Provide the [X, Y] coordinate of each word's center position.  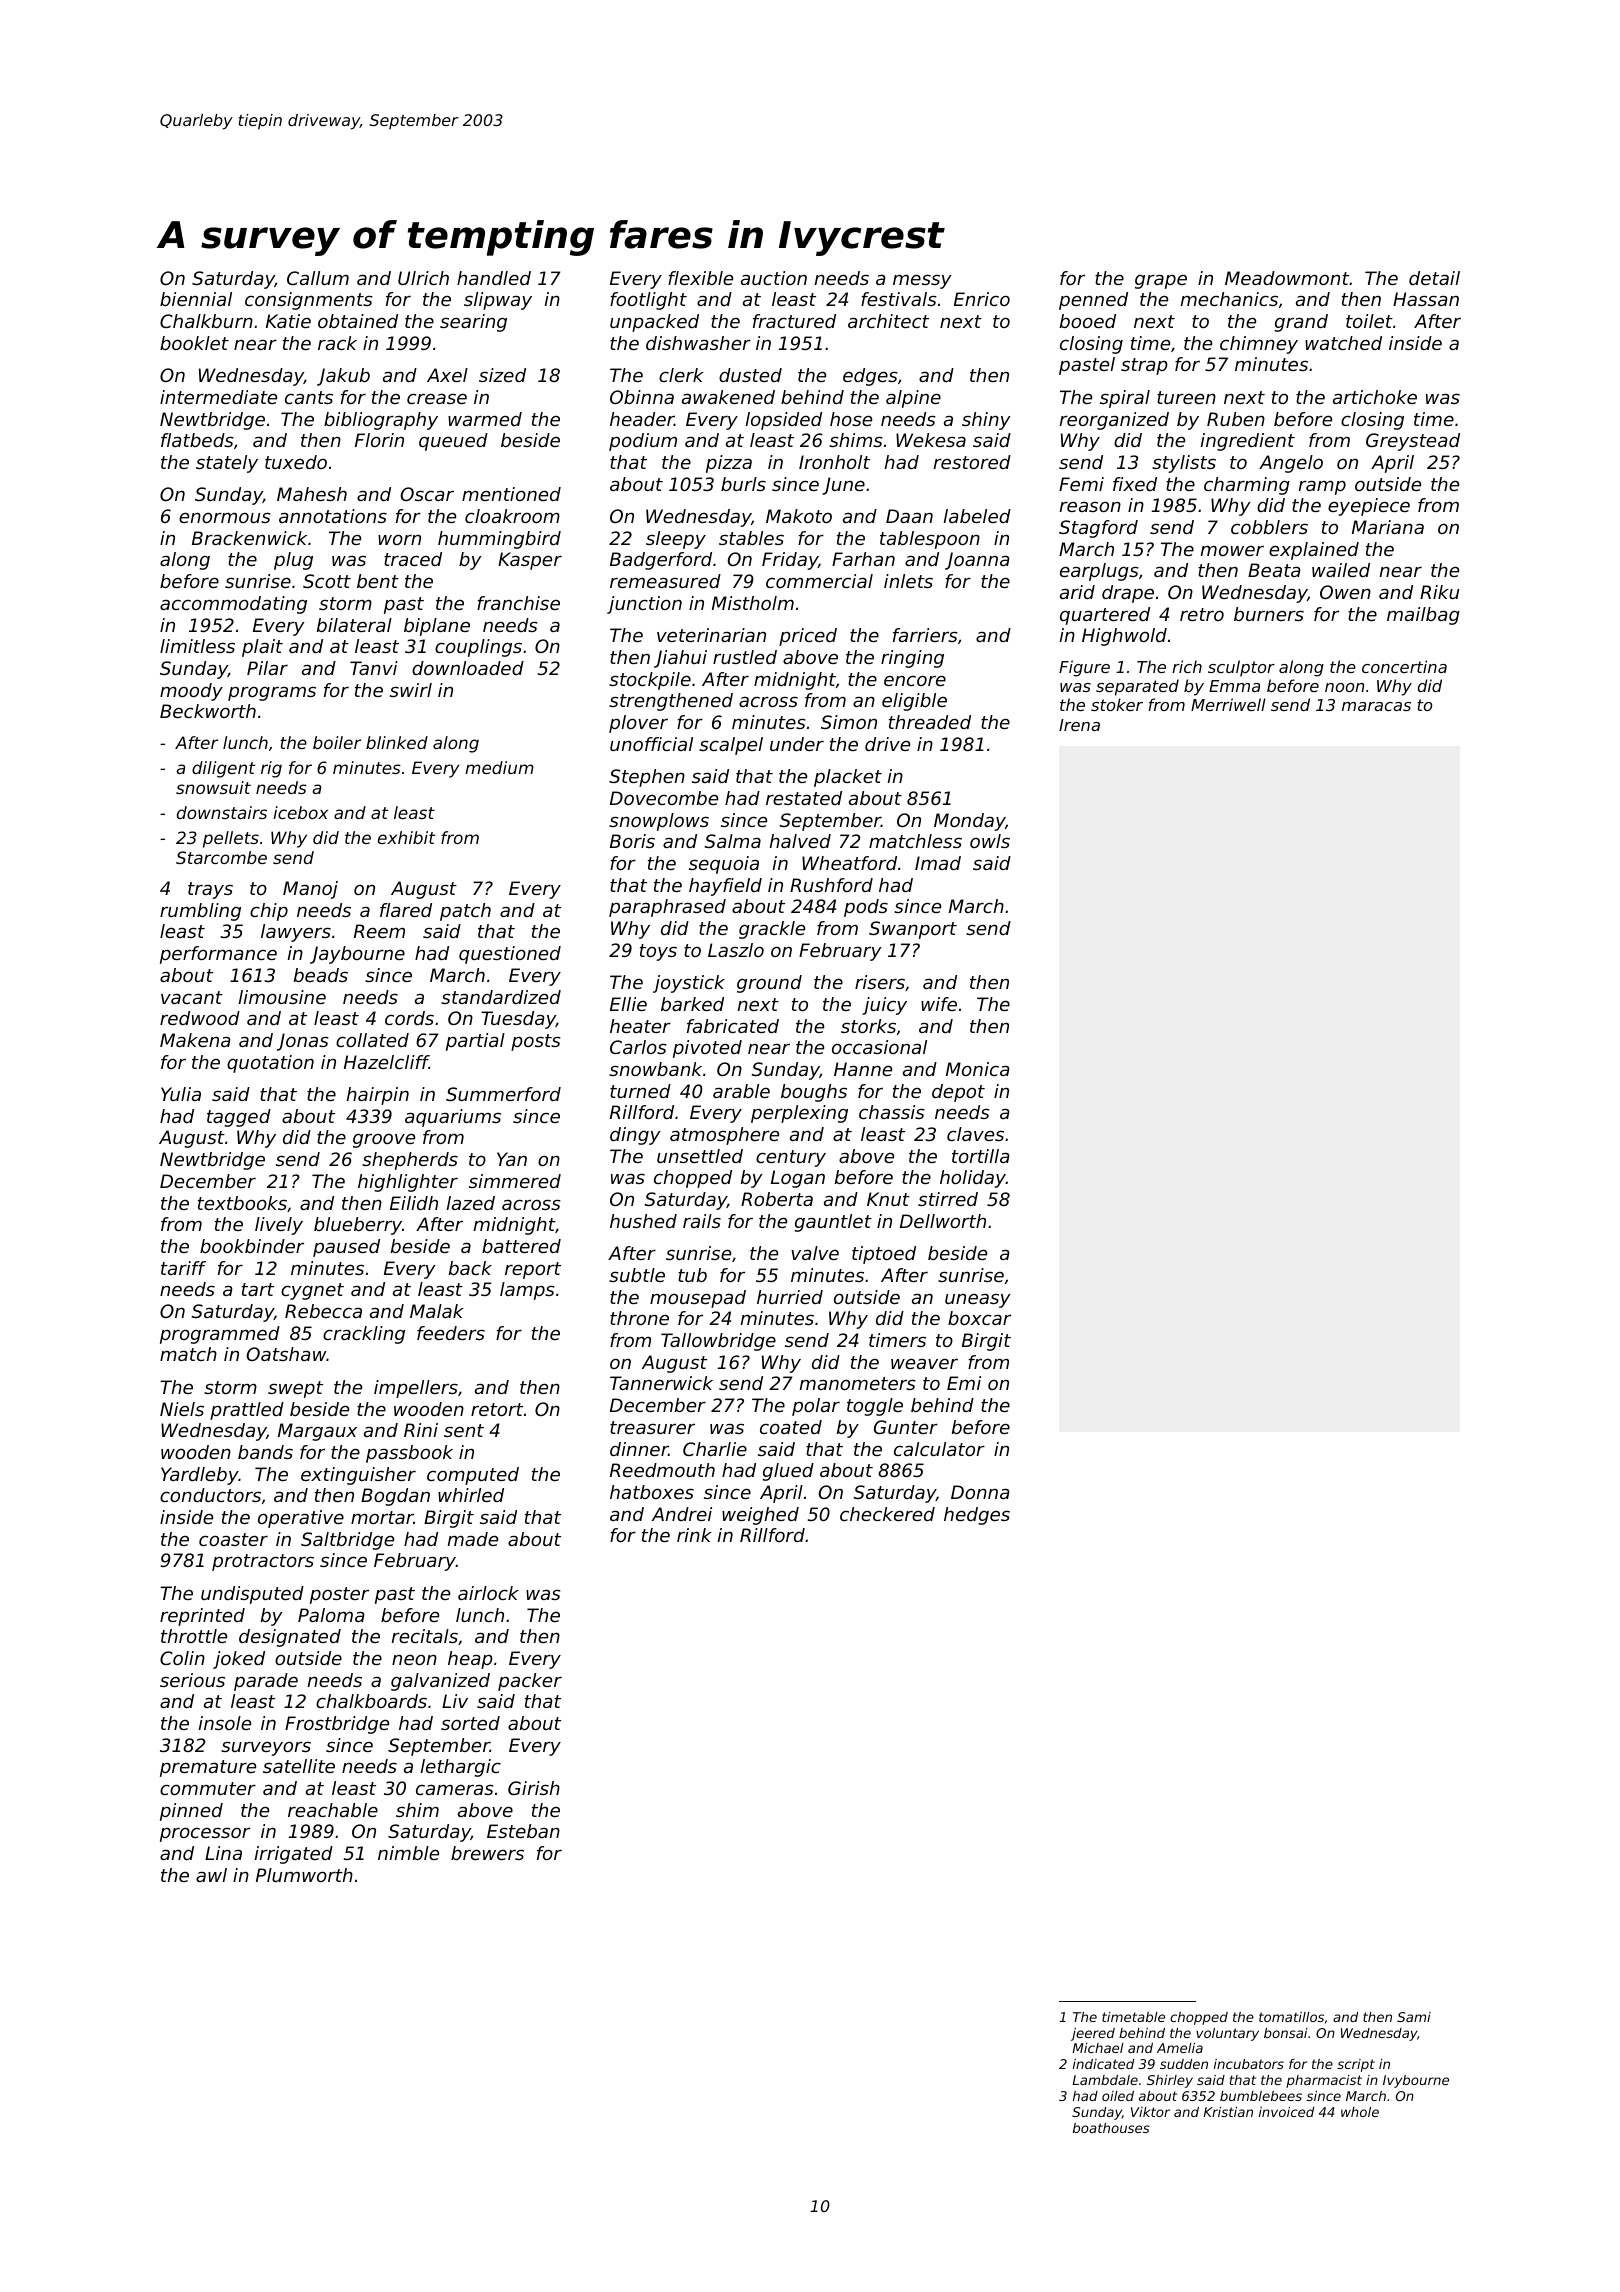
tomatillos [1291, 2017]
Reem [379, 931]
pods [866, 908]
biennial [196, 299]
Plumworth [304, 1875]
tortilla [980, 1156]
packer [530, 1682]
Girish [534, 1788]
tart [258, 1289]
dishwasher [698, 343]
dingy [635, 1136]
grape [1161, 281]
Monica [977, 1069]
